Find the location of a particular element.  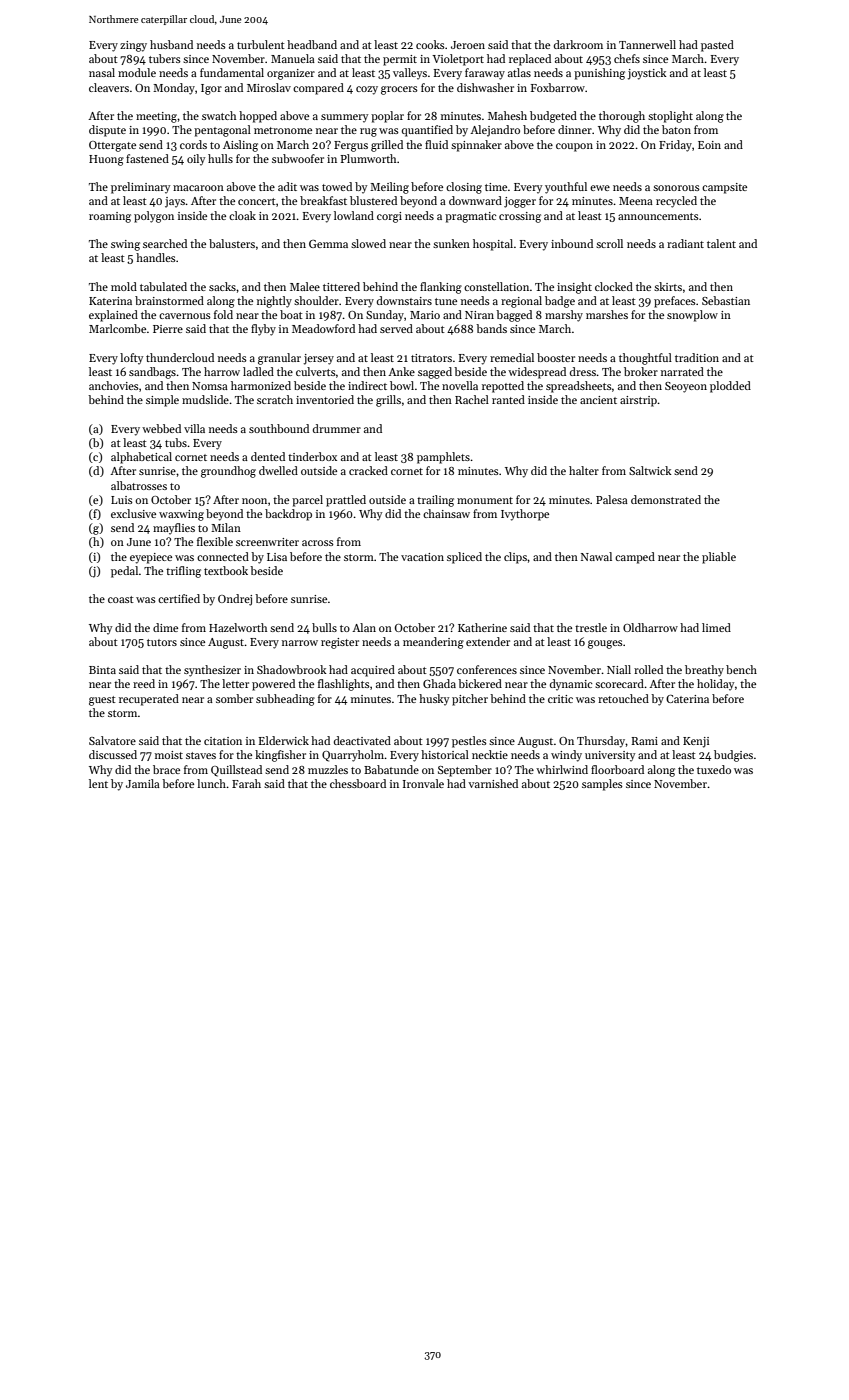

husband is located at coordinates (171, 44).
